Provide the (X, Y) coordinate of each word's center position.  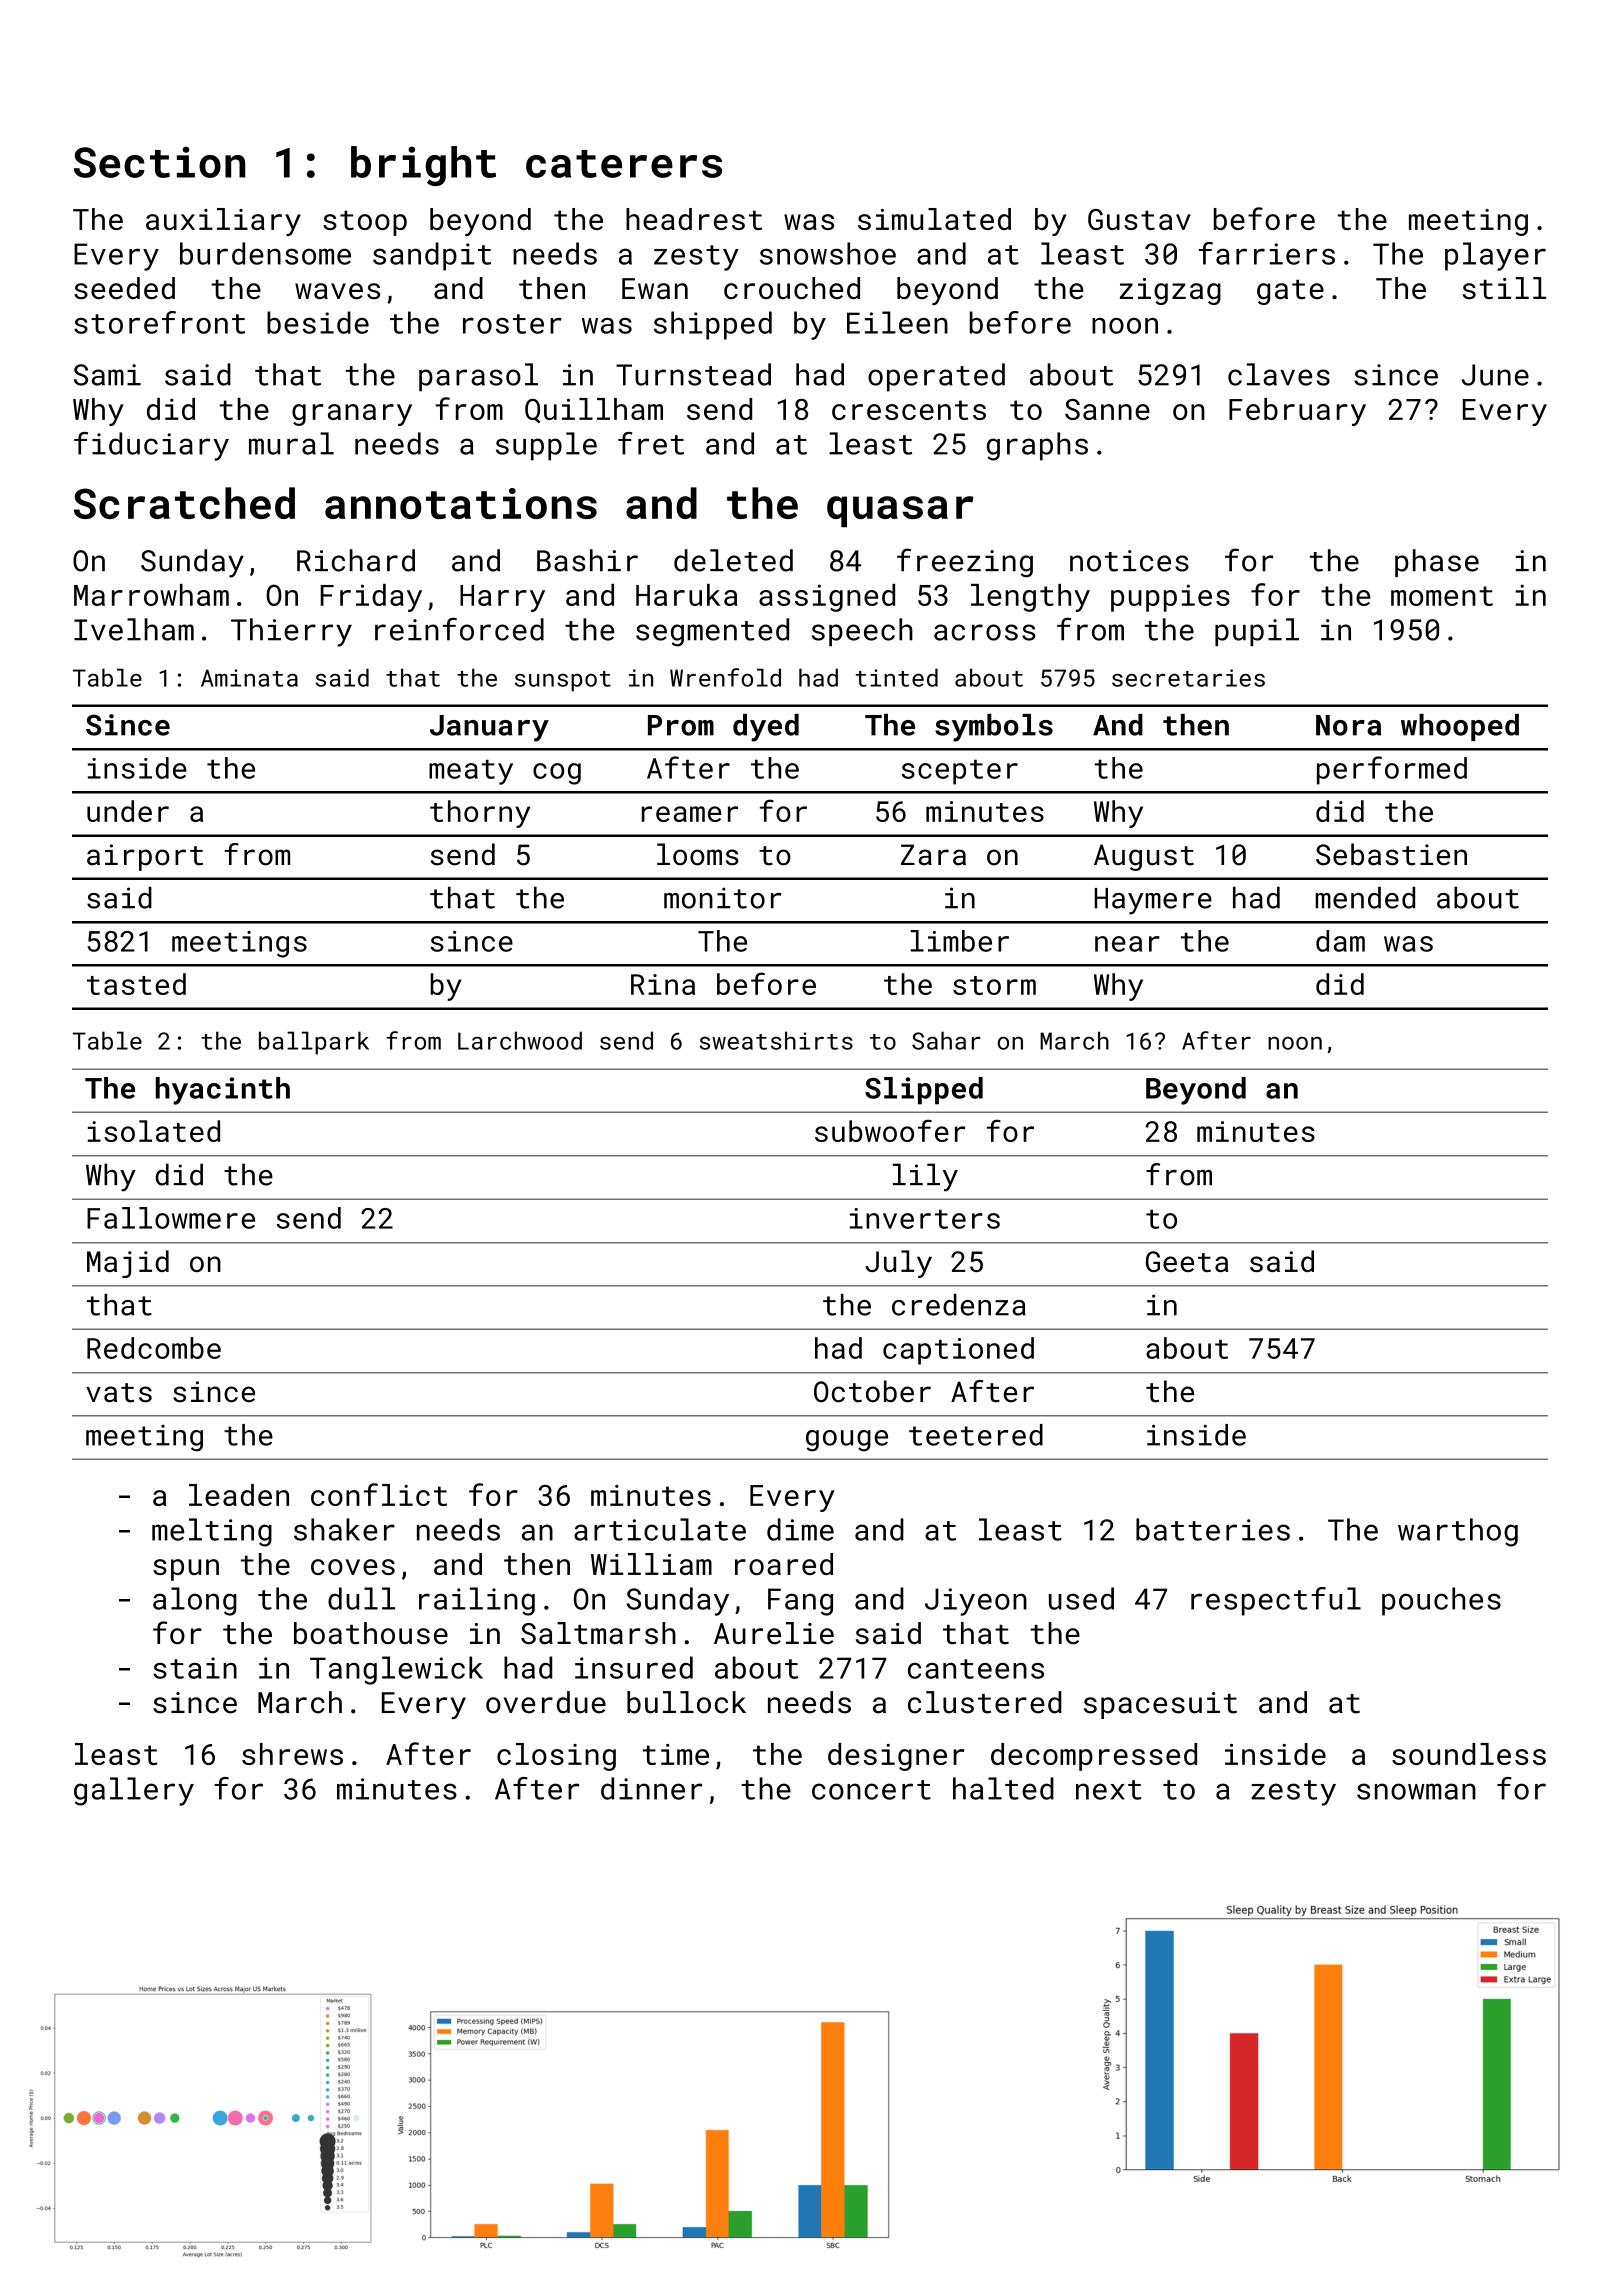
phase (1437, 563)
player (1495, 256)
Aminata (249, 678)
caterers (624, 164)
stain (195, 1668)
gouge (847, 1441)
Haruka (687, 595)
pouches (1441, 1601)
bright (423, 166)
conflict (379, 1494)
